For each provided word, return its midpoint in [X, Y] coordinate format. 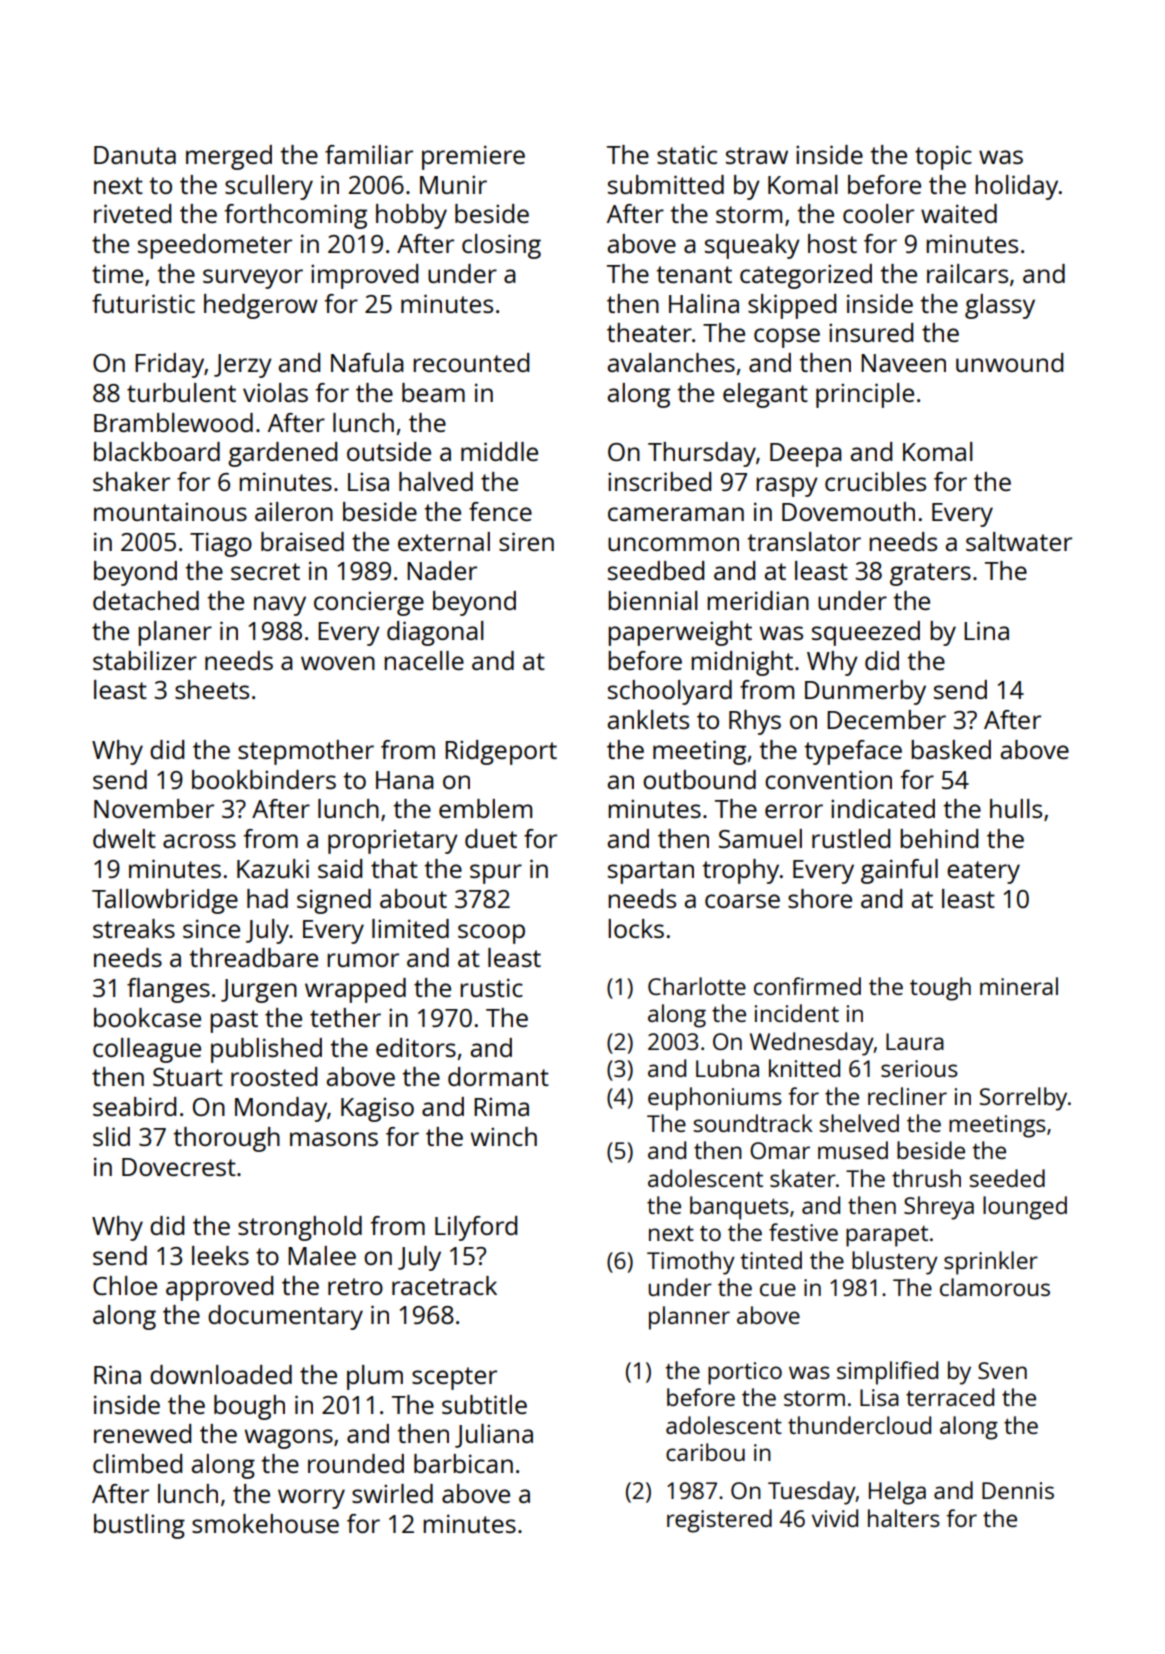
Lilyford [476, 1228]
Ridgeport [501, 752]
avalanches [671, 362]
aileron [294, 511]
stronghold [300, 1228]
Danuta [135, 155]
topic [943, 157]
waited [959, 213]
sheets [212, 689]
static [687, 154]
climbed [137, 1463]
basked [951, 749]
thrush [926, 1178]
